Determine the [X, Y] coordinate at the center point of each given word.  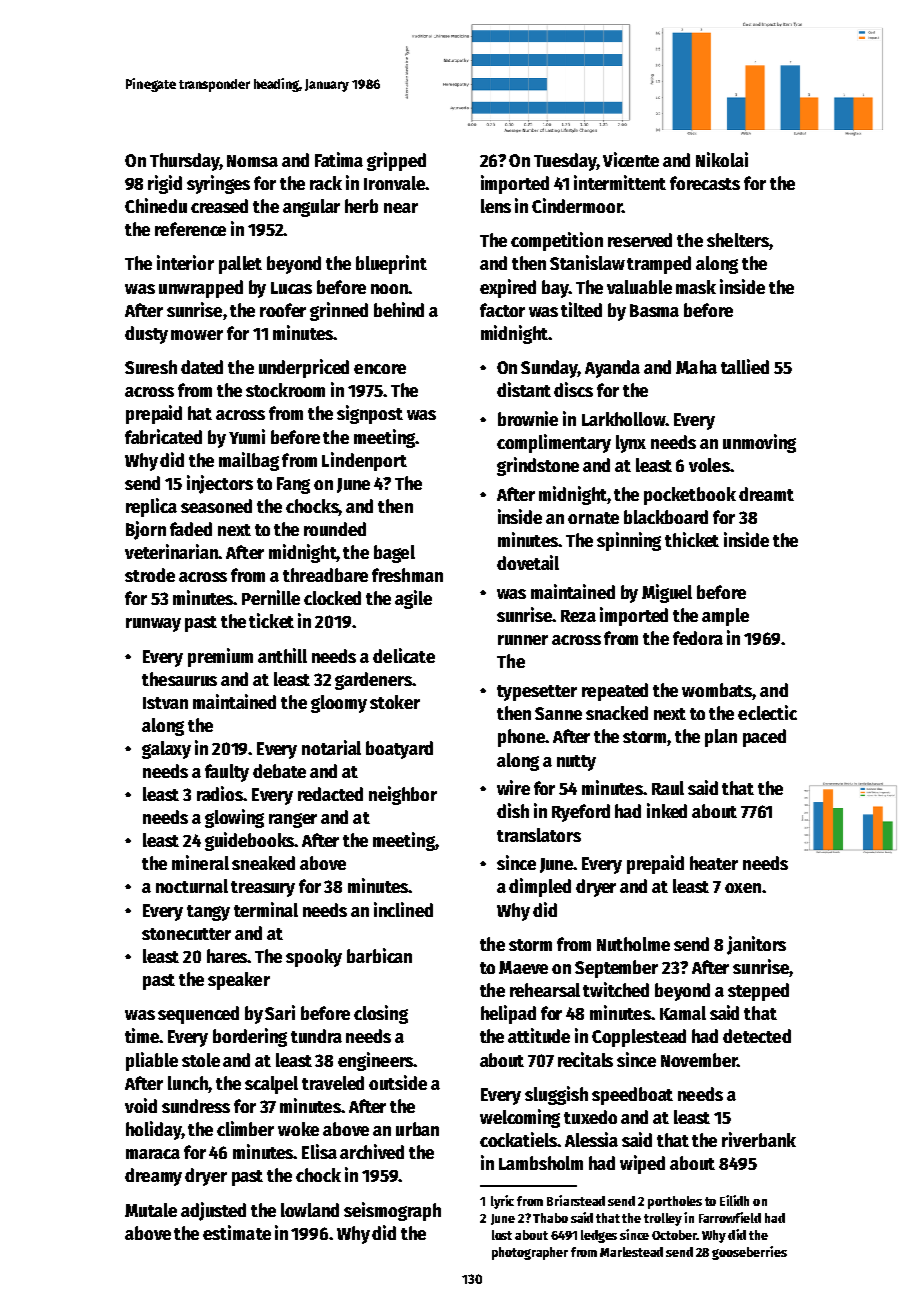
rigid [165, 184]
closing [381, 1014]
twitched [616, 989]
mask [696, 287]
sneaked [263, 863]
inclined [403, 909]
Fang [293, 485]
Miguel [667, 593]
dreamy [153, 1177]
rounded [335, 529]
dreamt [766, 494]
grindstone [538, 466]
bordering [250, 1037]
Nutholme [633, 944]
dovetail [528, 562]
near [401, 208]
